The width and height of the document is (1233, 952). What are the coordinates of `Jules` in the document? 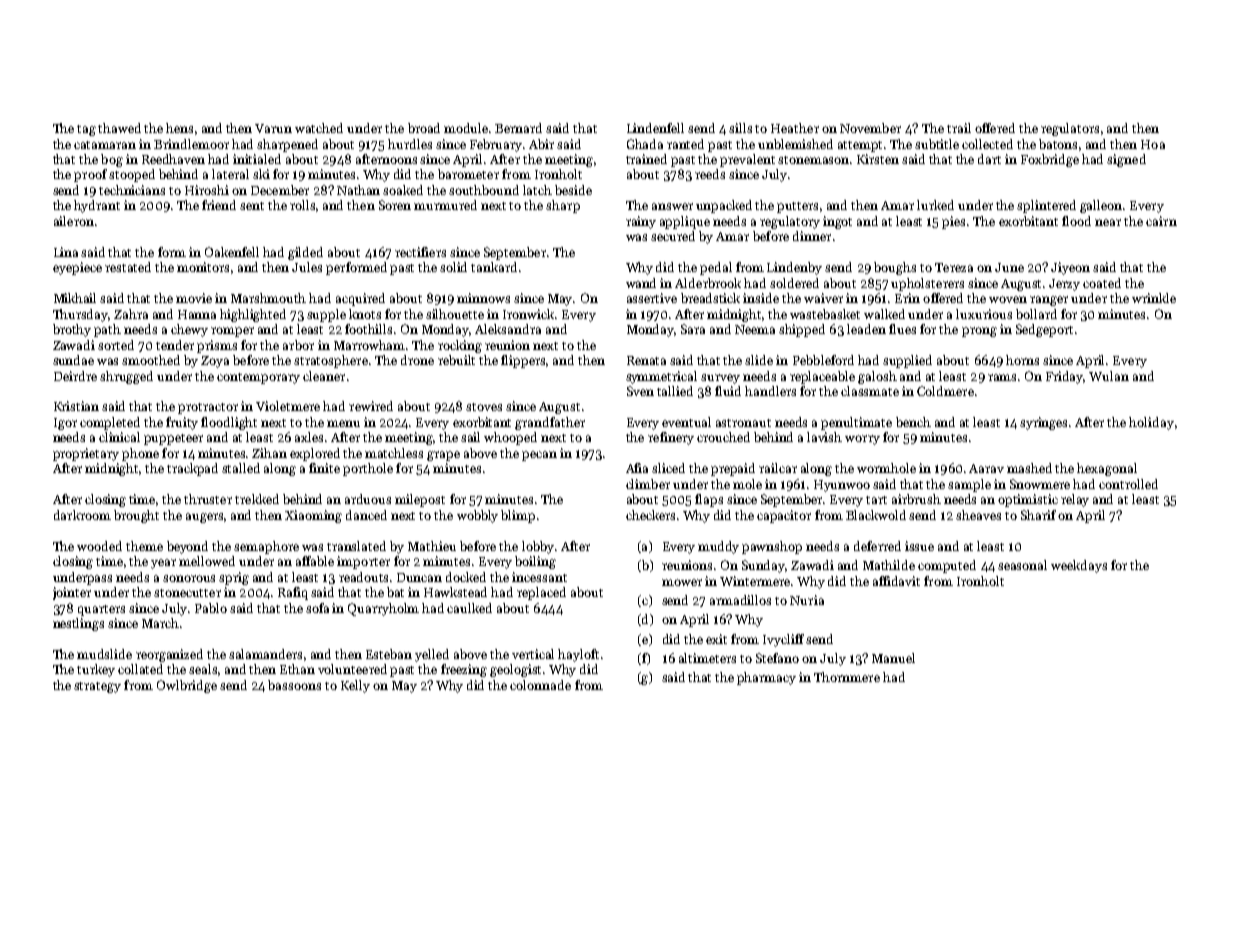 It's located at (307, 267).
